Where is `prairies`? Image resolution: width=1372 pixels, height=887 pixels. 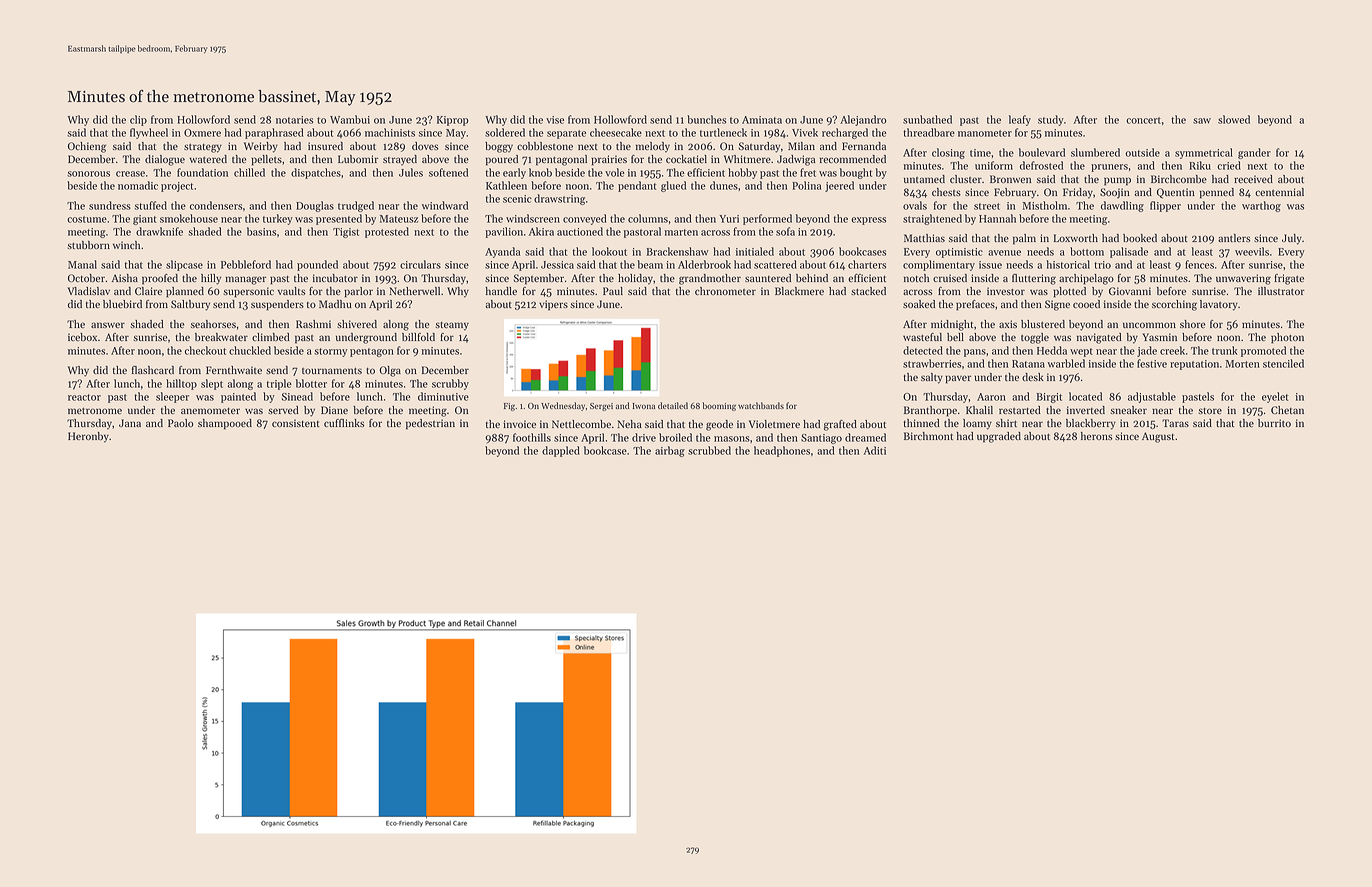
prairies is located at coordinates (609, 160).
